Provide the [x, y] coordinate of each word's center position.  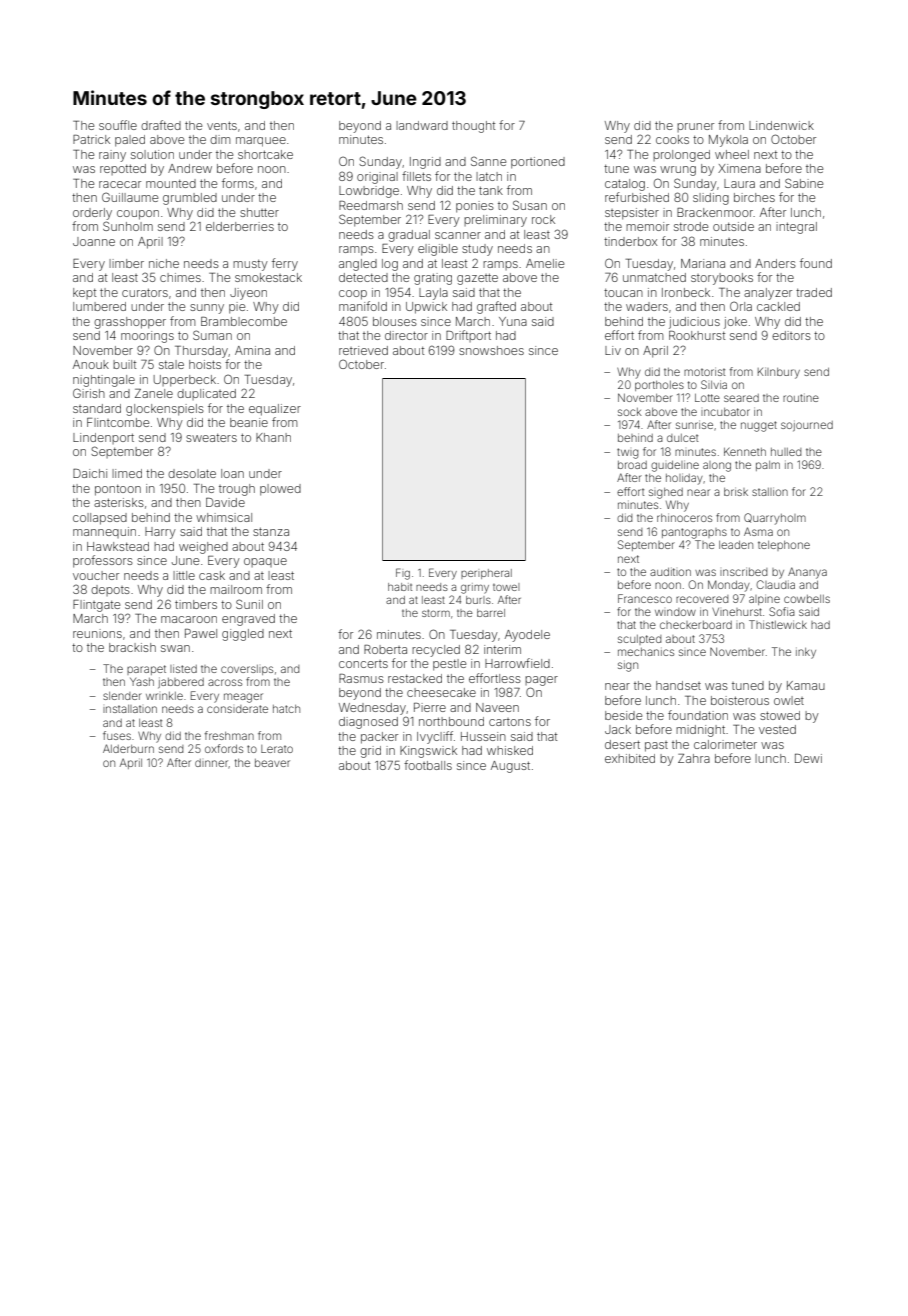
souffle [118, 125]
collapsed [100, 519]
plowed [280, 490]
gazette [477, 279]
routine [801, 398]
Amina [252, 350]
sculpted [639, 640]
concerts [363, 664]
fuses [117, 735]
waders [647, 306]
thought [473, 127]
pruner [695, 127]
